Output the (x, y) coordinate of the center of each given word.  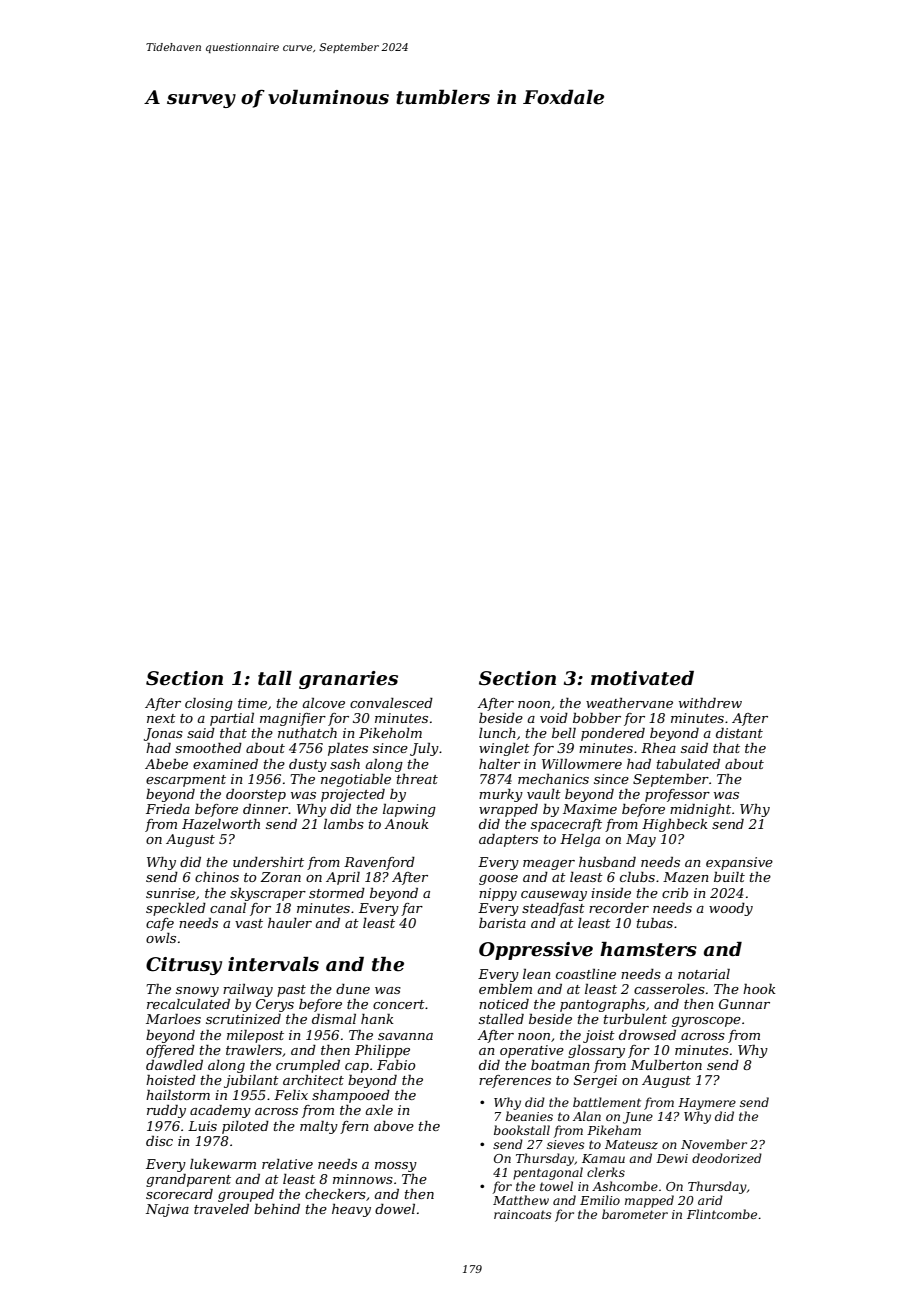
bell (564, 733)
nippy (498, 894)
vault (544, 794)
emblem (505, 989)
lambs (344, 824)
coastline (586, 974)
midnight (700, 810)
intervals (273, 964)
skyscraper (268, 894)
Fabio (396, 1065)
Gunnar (744, 1004)
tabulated (688, 764)
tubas (655, 923)
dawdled (174, 1065)
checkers (335, 1194)
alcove (323, 703)
